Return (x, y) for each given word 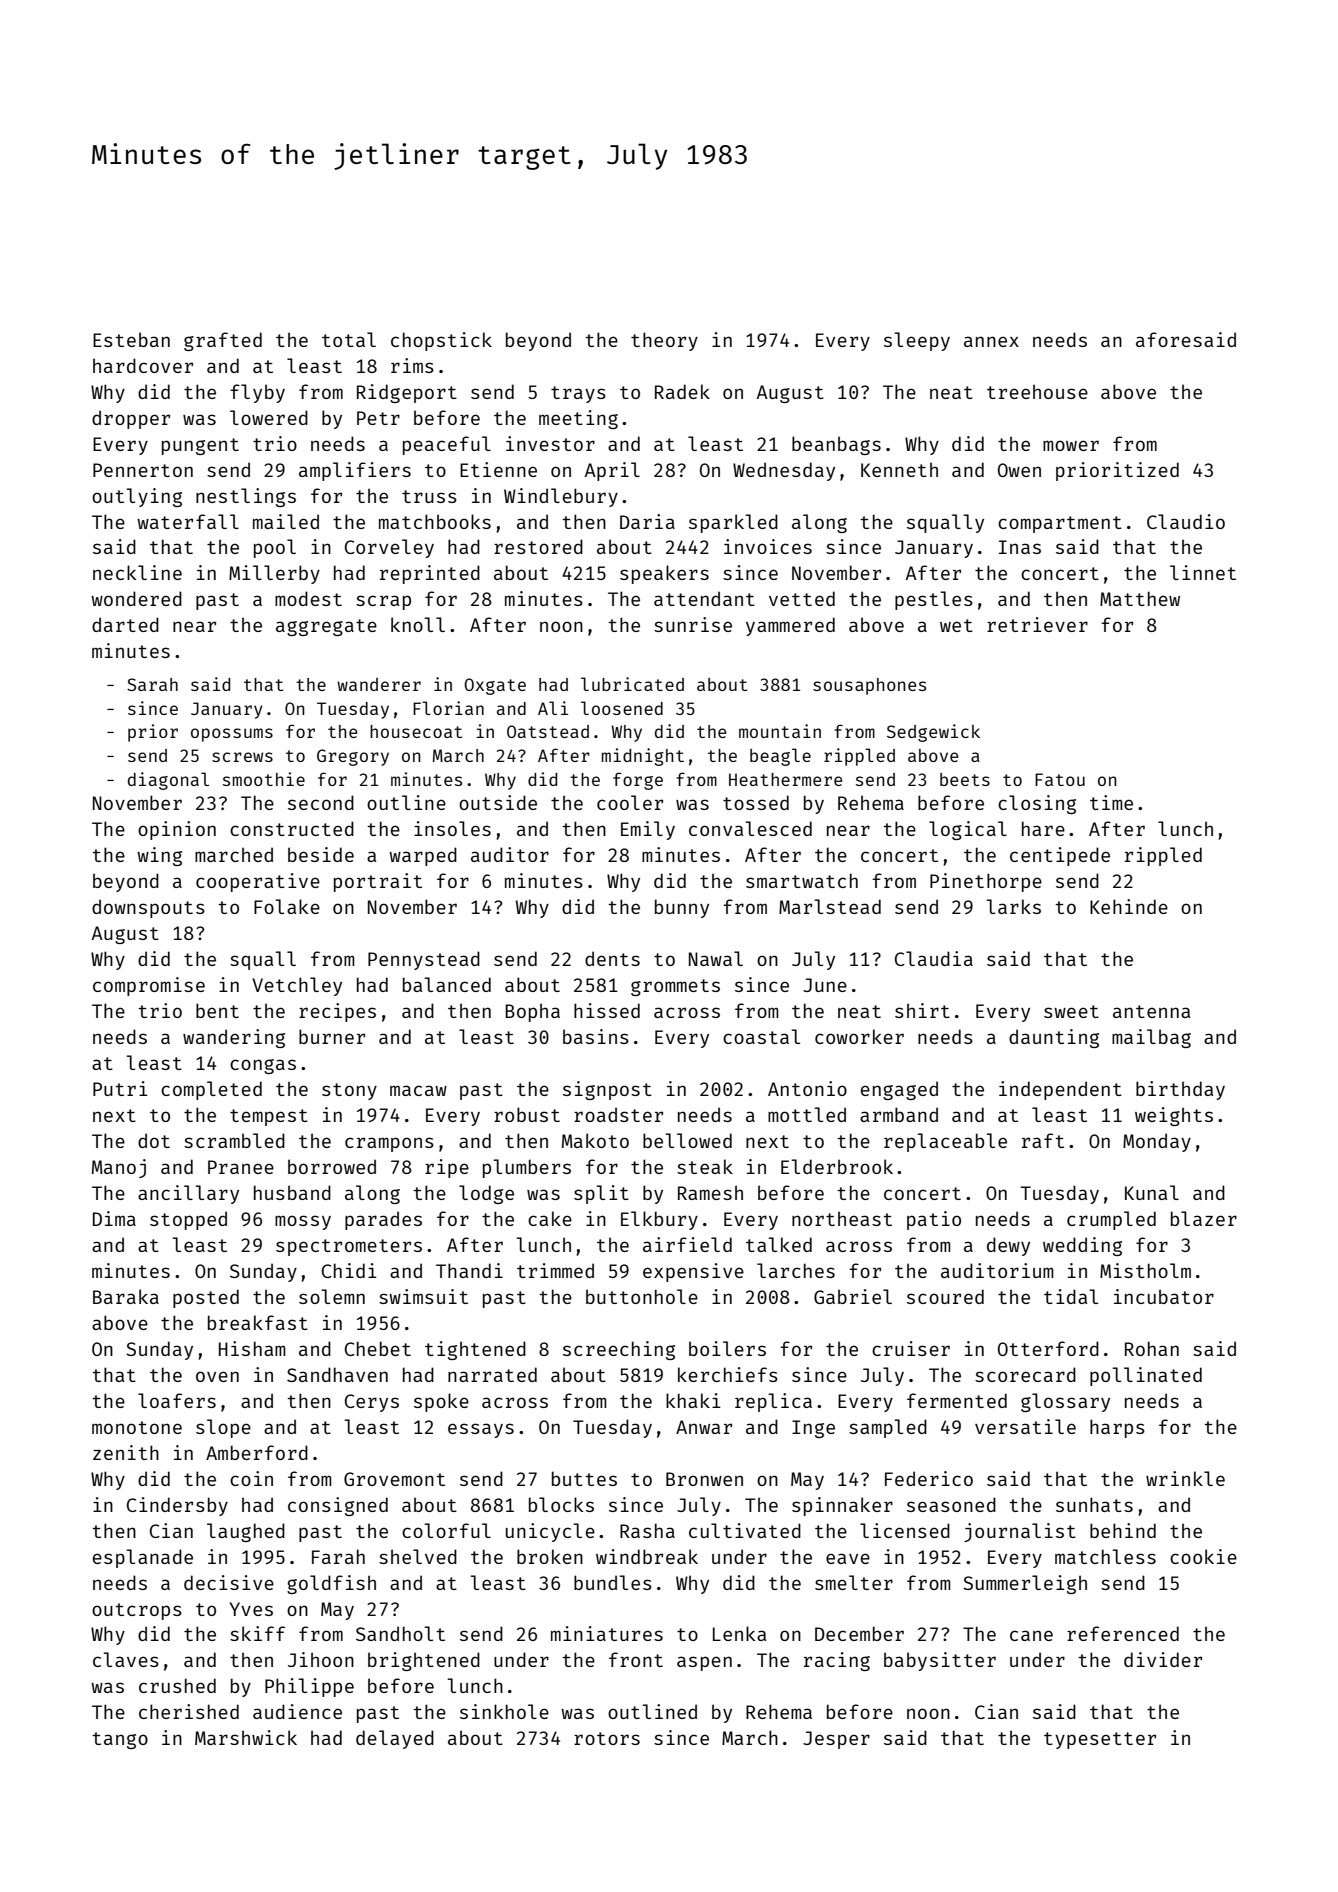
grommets (675, 987)
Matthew (1140, 598)
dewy (1008, 1246)
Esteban (131, 339)
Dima (114, 1218)
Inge (813, 1429)
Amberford (257, 1452)
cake (550, 1218)
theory (664, 341)
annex (991, 341)
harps (1117, 1428)
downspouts (148, 908)
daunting (1054, 1038)
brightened (424, 1661)
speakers (664, 574)
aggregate (326, 627)
